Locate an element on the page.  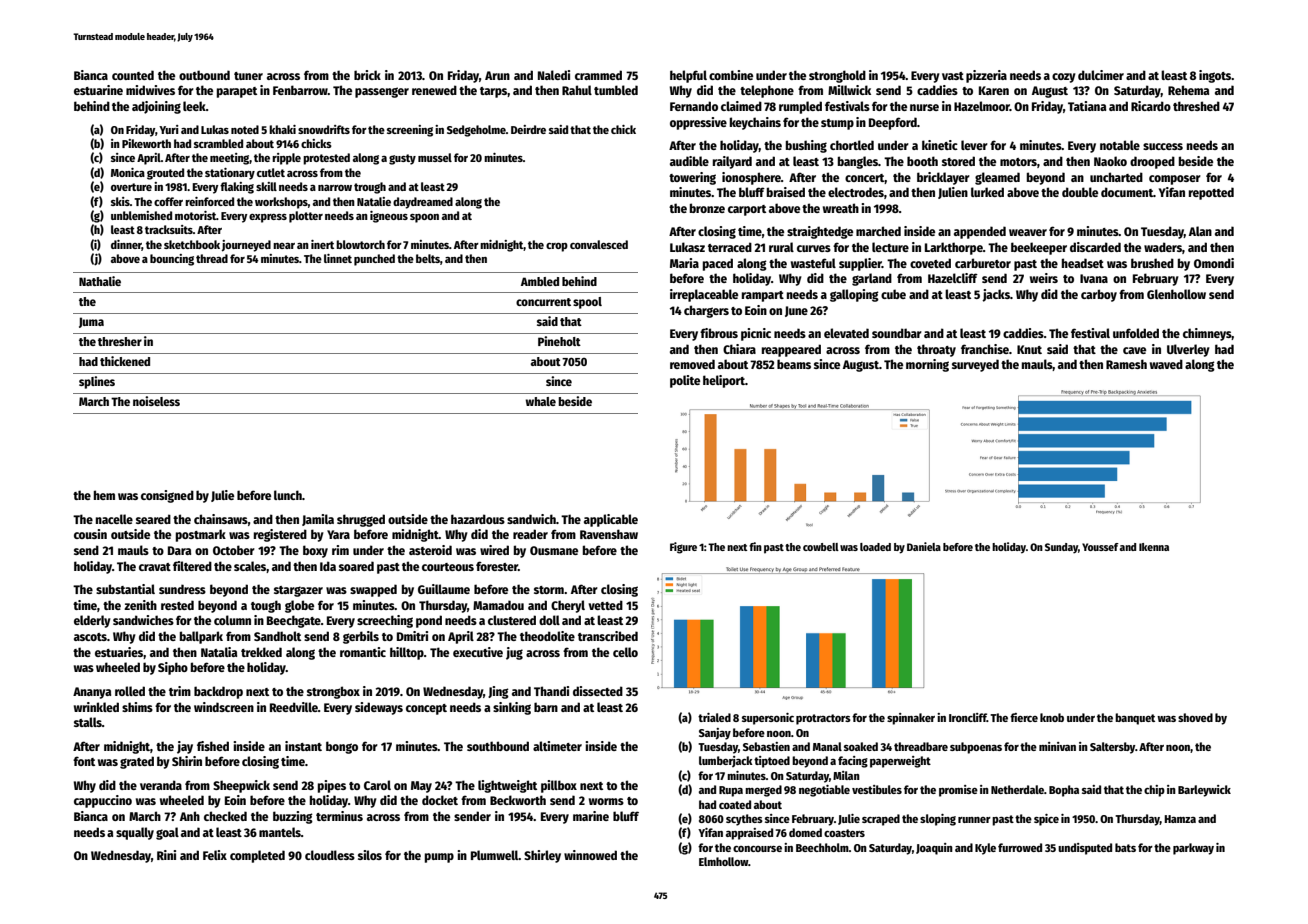
Rini is located at coordinates (166, 855).
